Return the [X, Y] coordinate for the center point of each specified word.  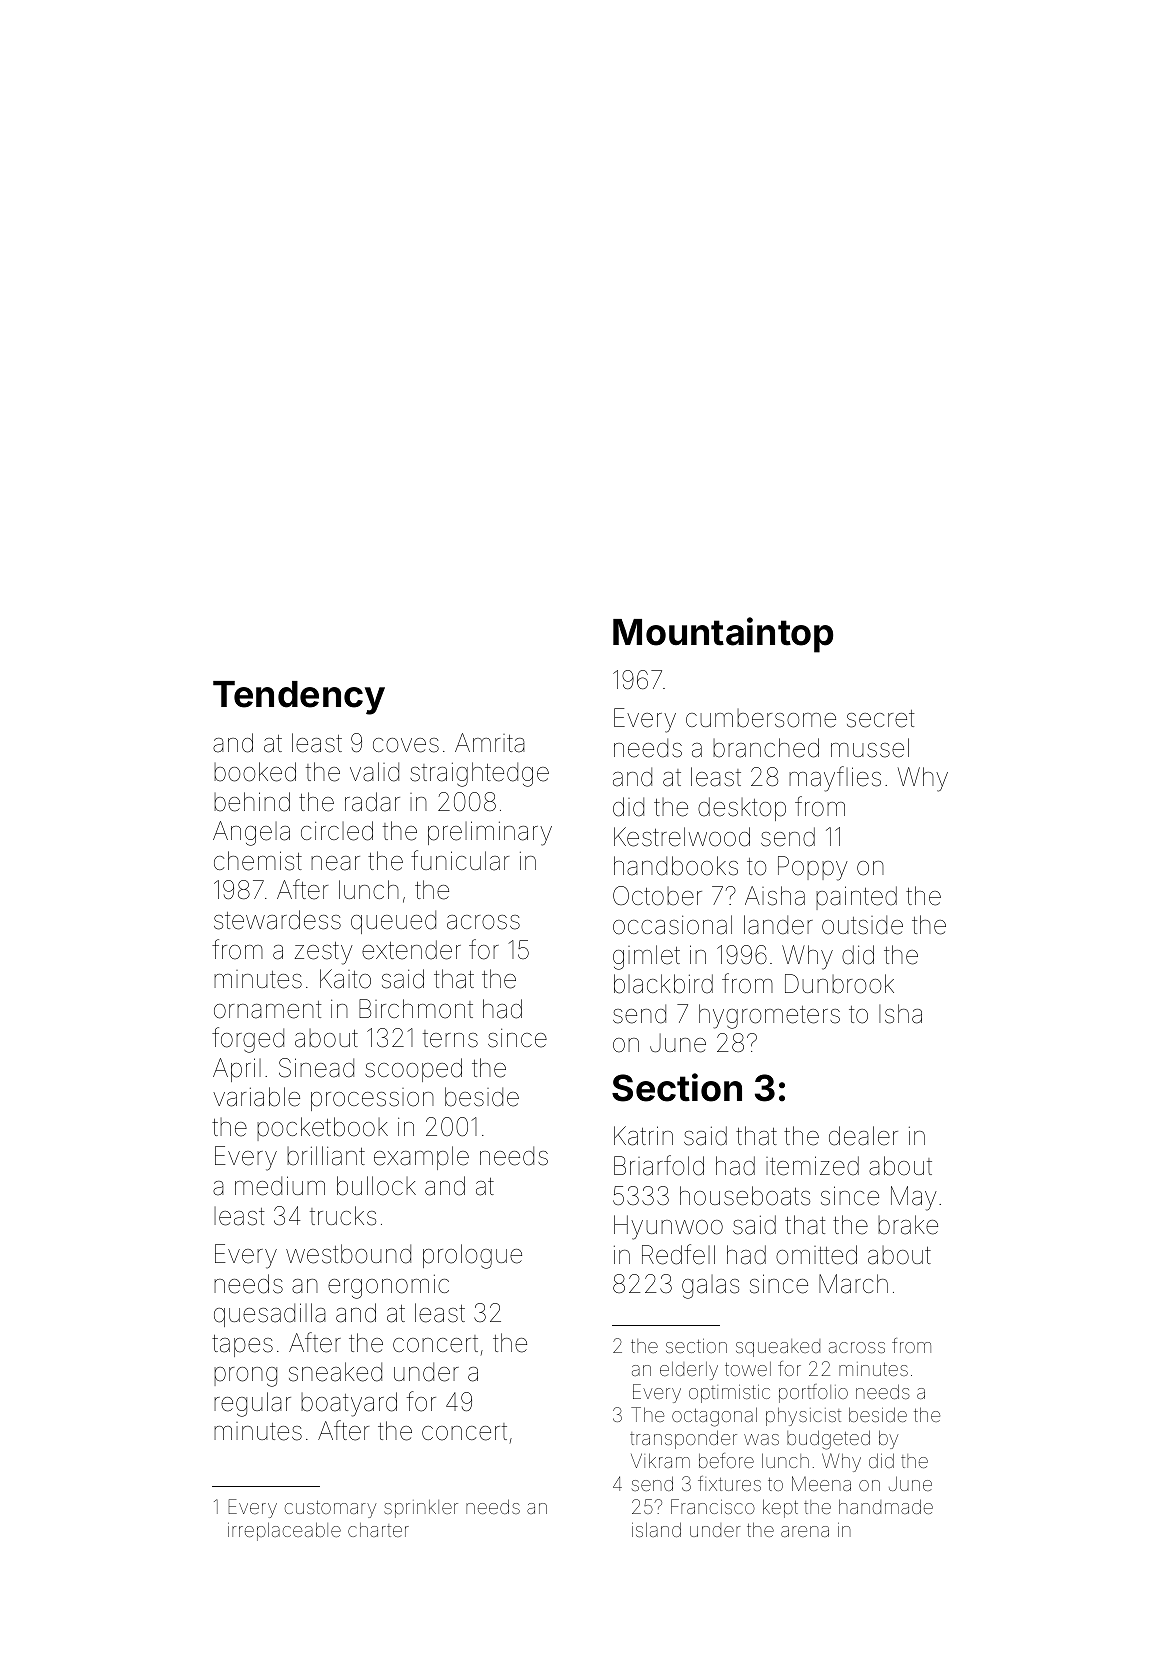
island [656, 1529]
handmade [886, 1506]
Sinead [316, 1068]
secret [880, 719]
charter [378, 1530]
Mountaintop [723, 635]
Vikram [660, 1460]
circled [337, 831]
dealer [863, 1136]
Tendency [299, 698]
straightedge [479, 774]
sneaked [335, 1372]
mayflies [835, 779]
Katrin [643, 1136]
